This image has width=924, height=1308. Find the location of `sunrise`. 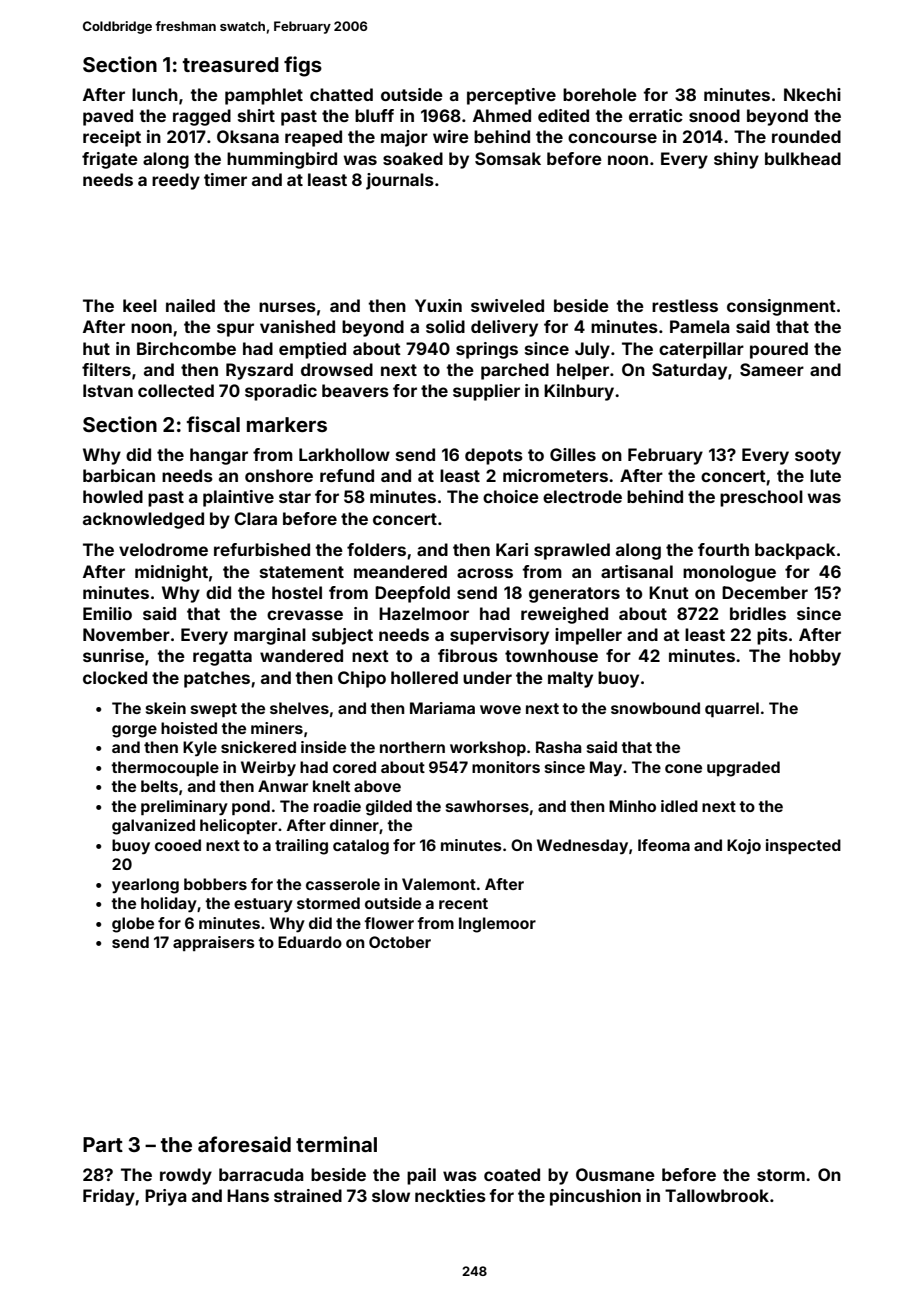

sunrise is located at coordinates (113, 655).
